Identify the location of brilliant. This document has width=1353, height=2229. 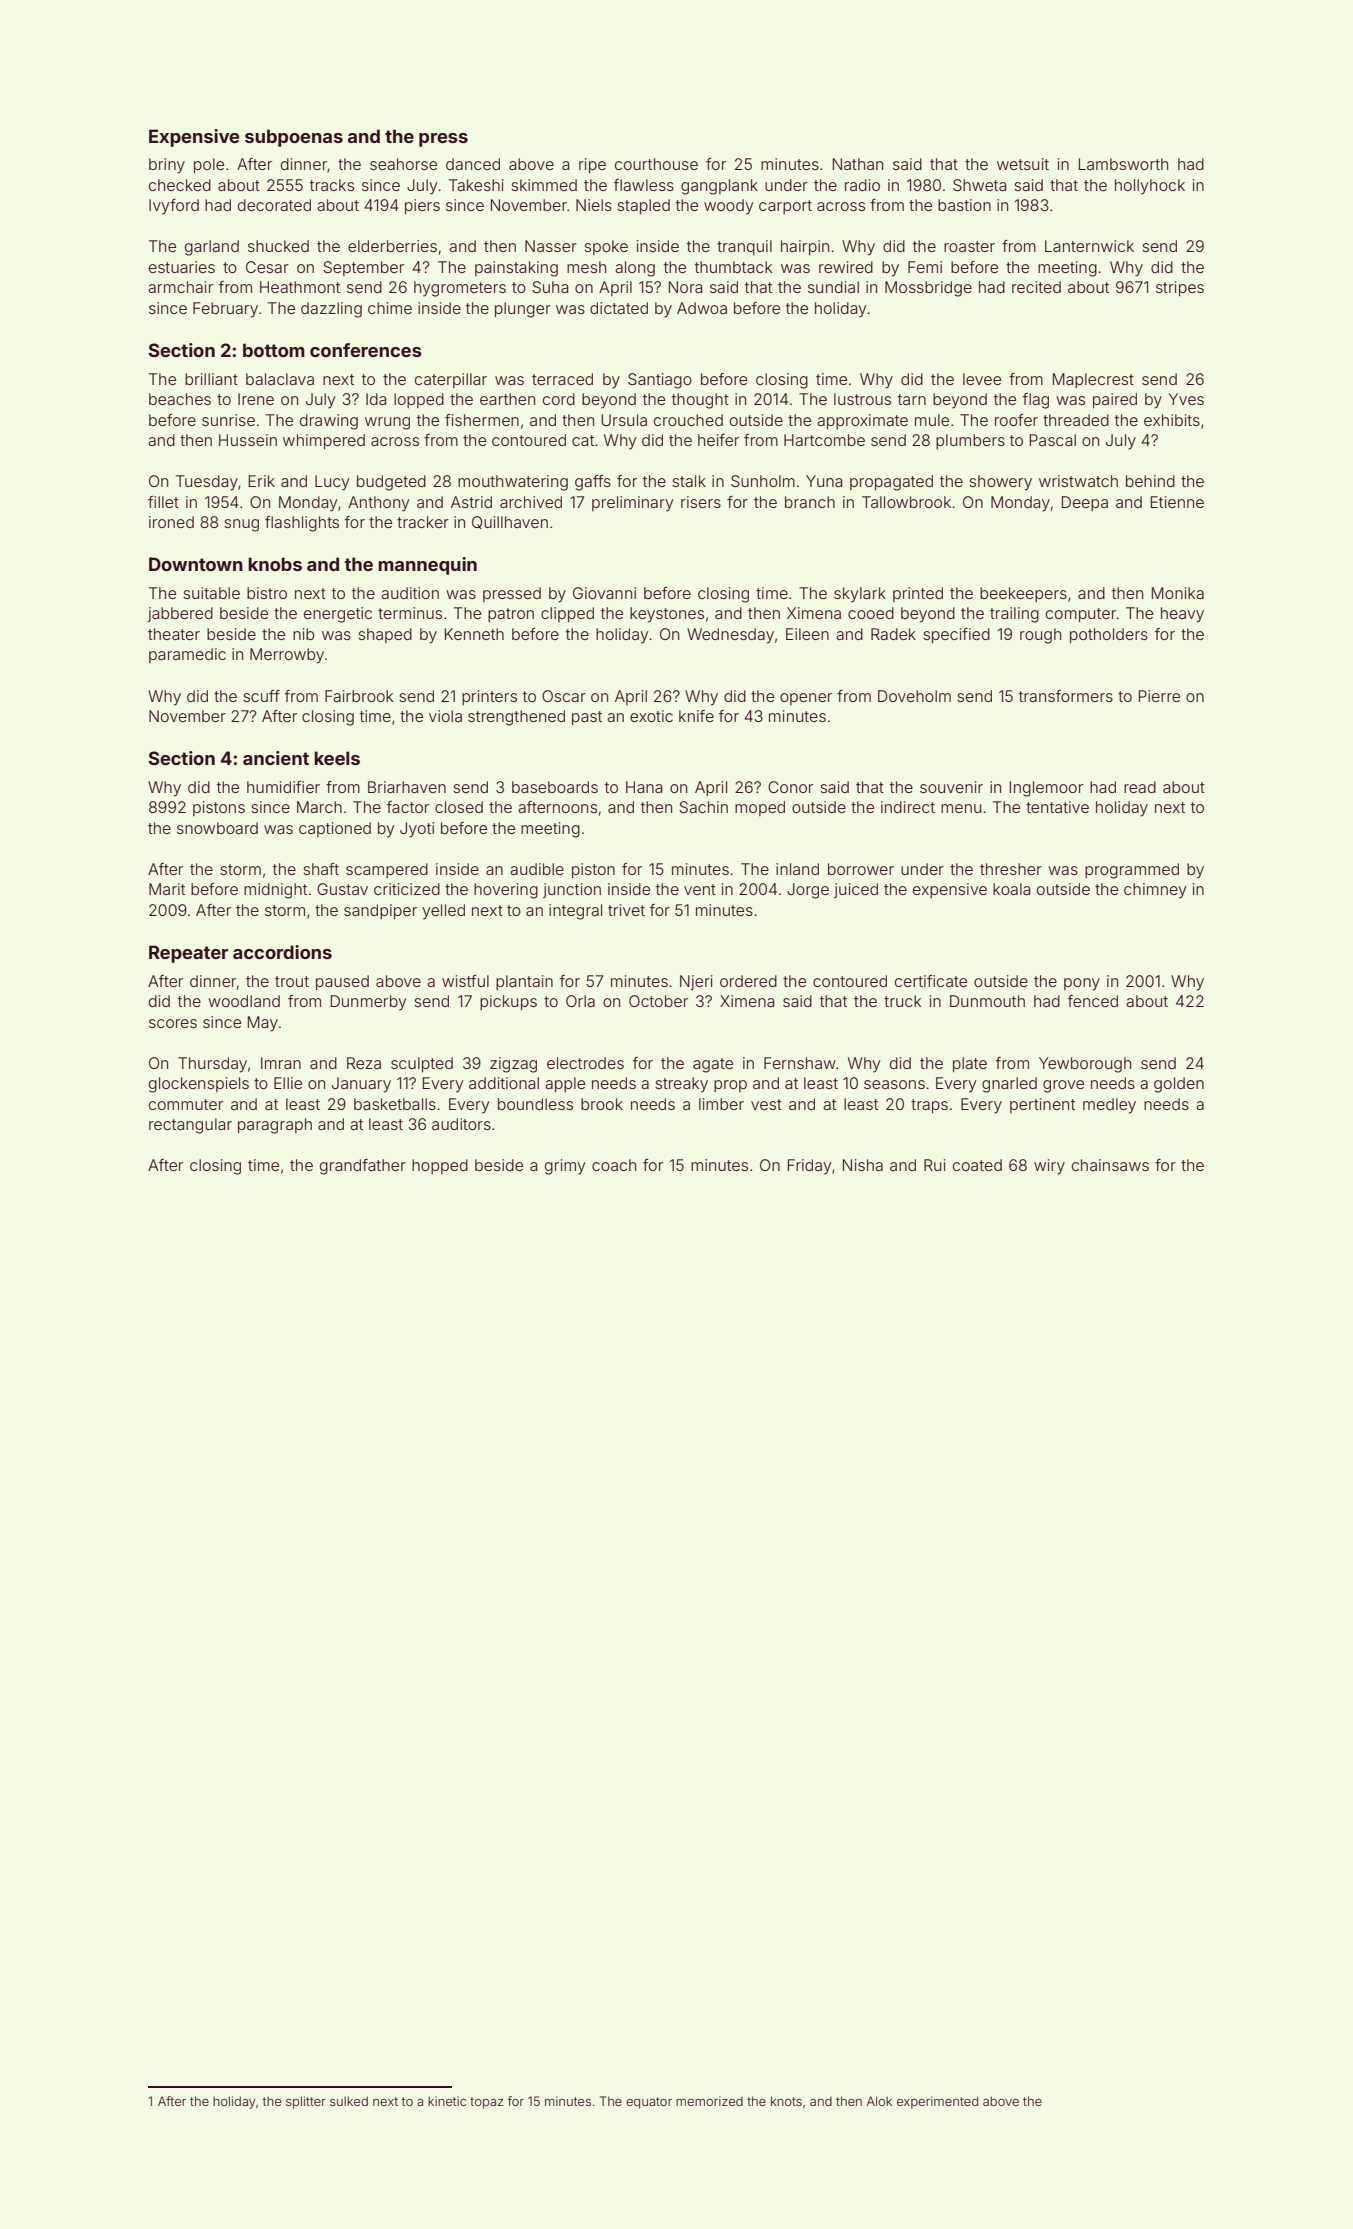
(211, 379).
